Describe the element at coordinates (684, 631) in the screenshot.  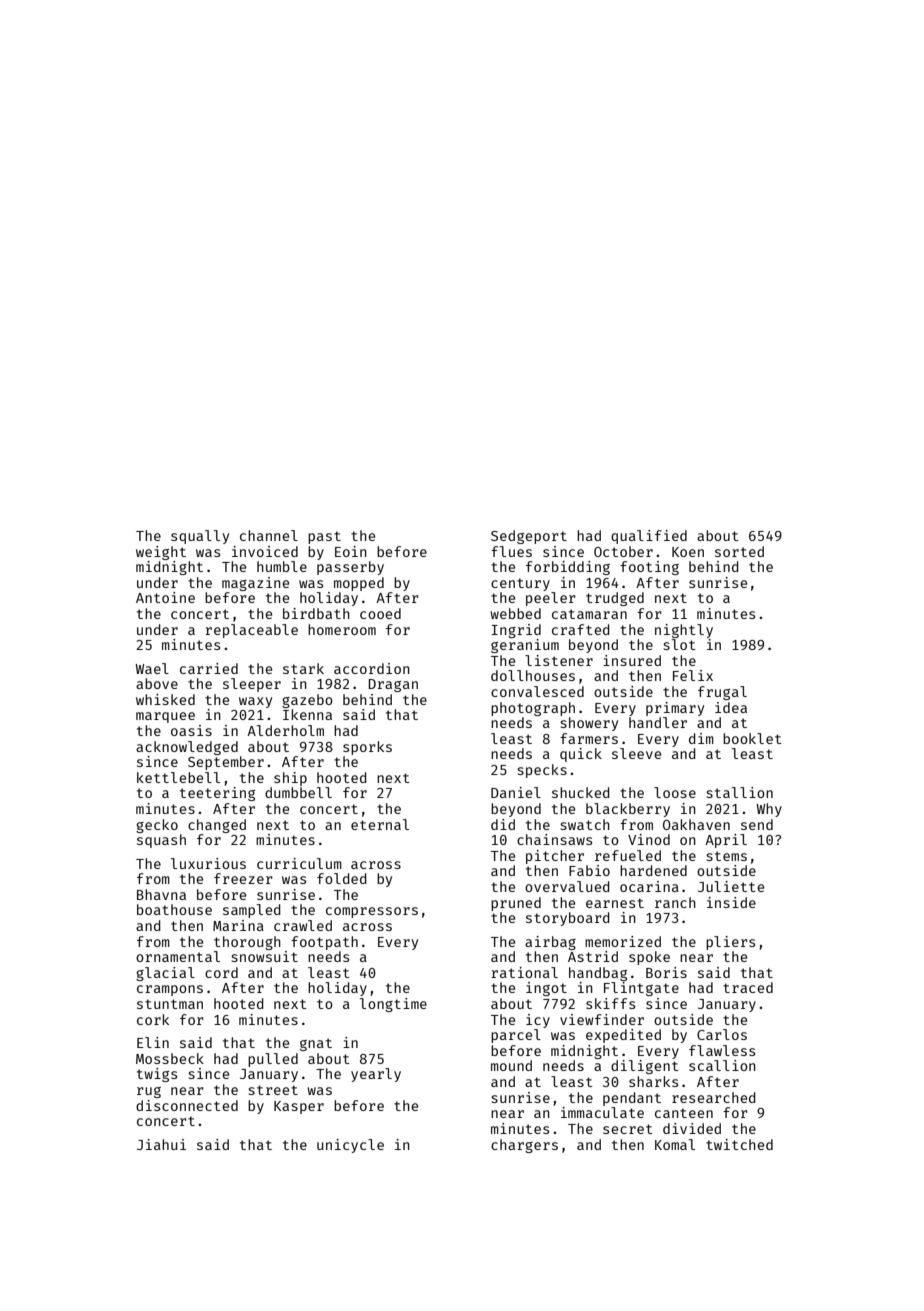
I see `nightly` at that location.
